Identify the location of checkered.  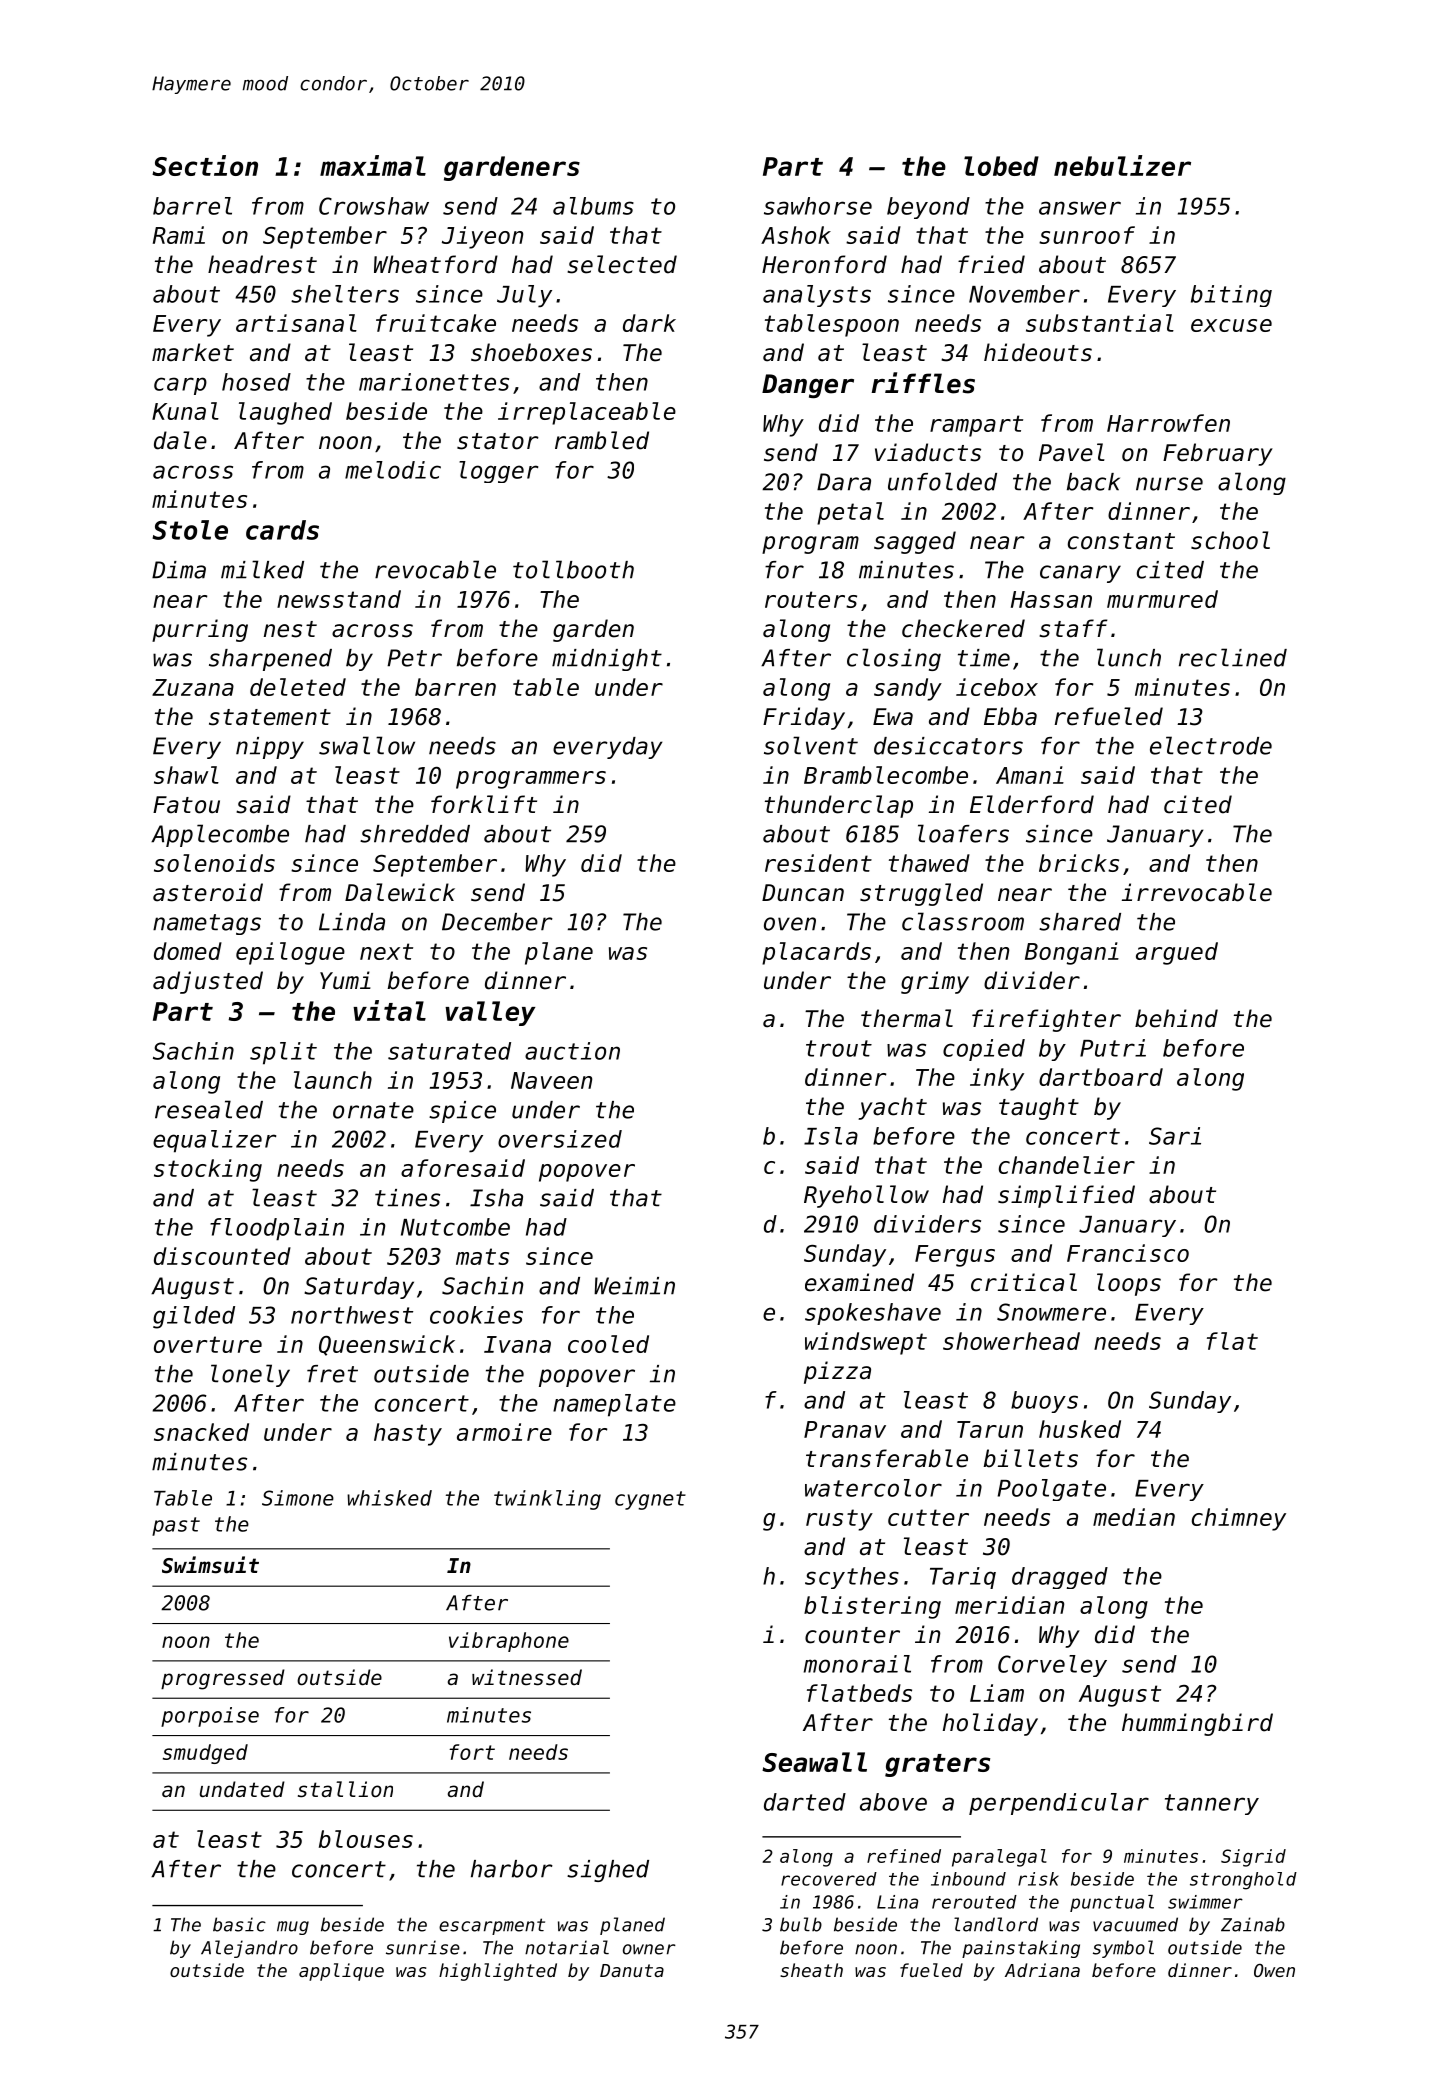
(963, 628).
